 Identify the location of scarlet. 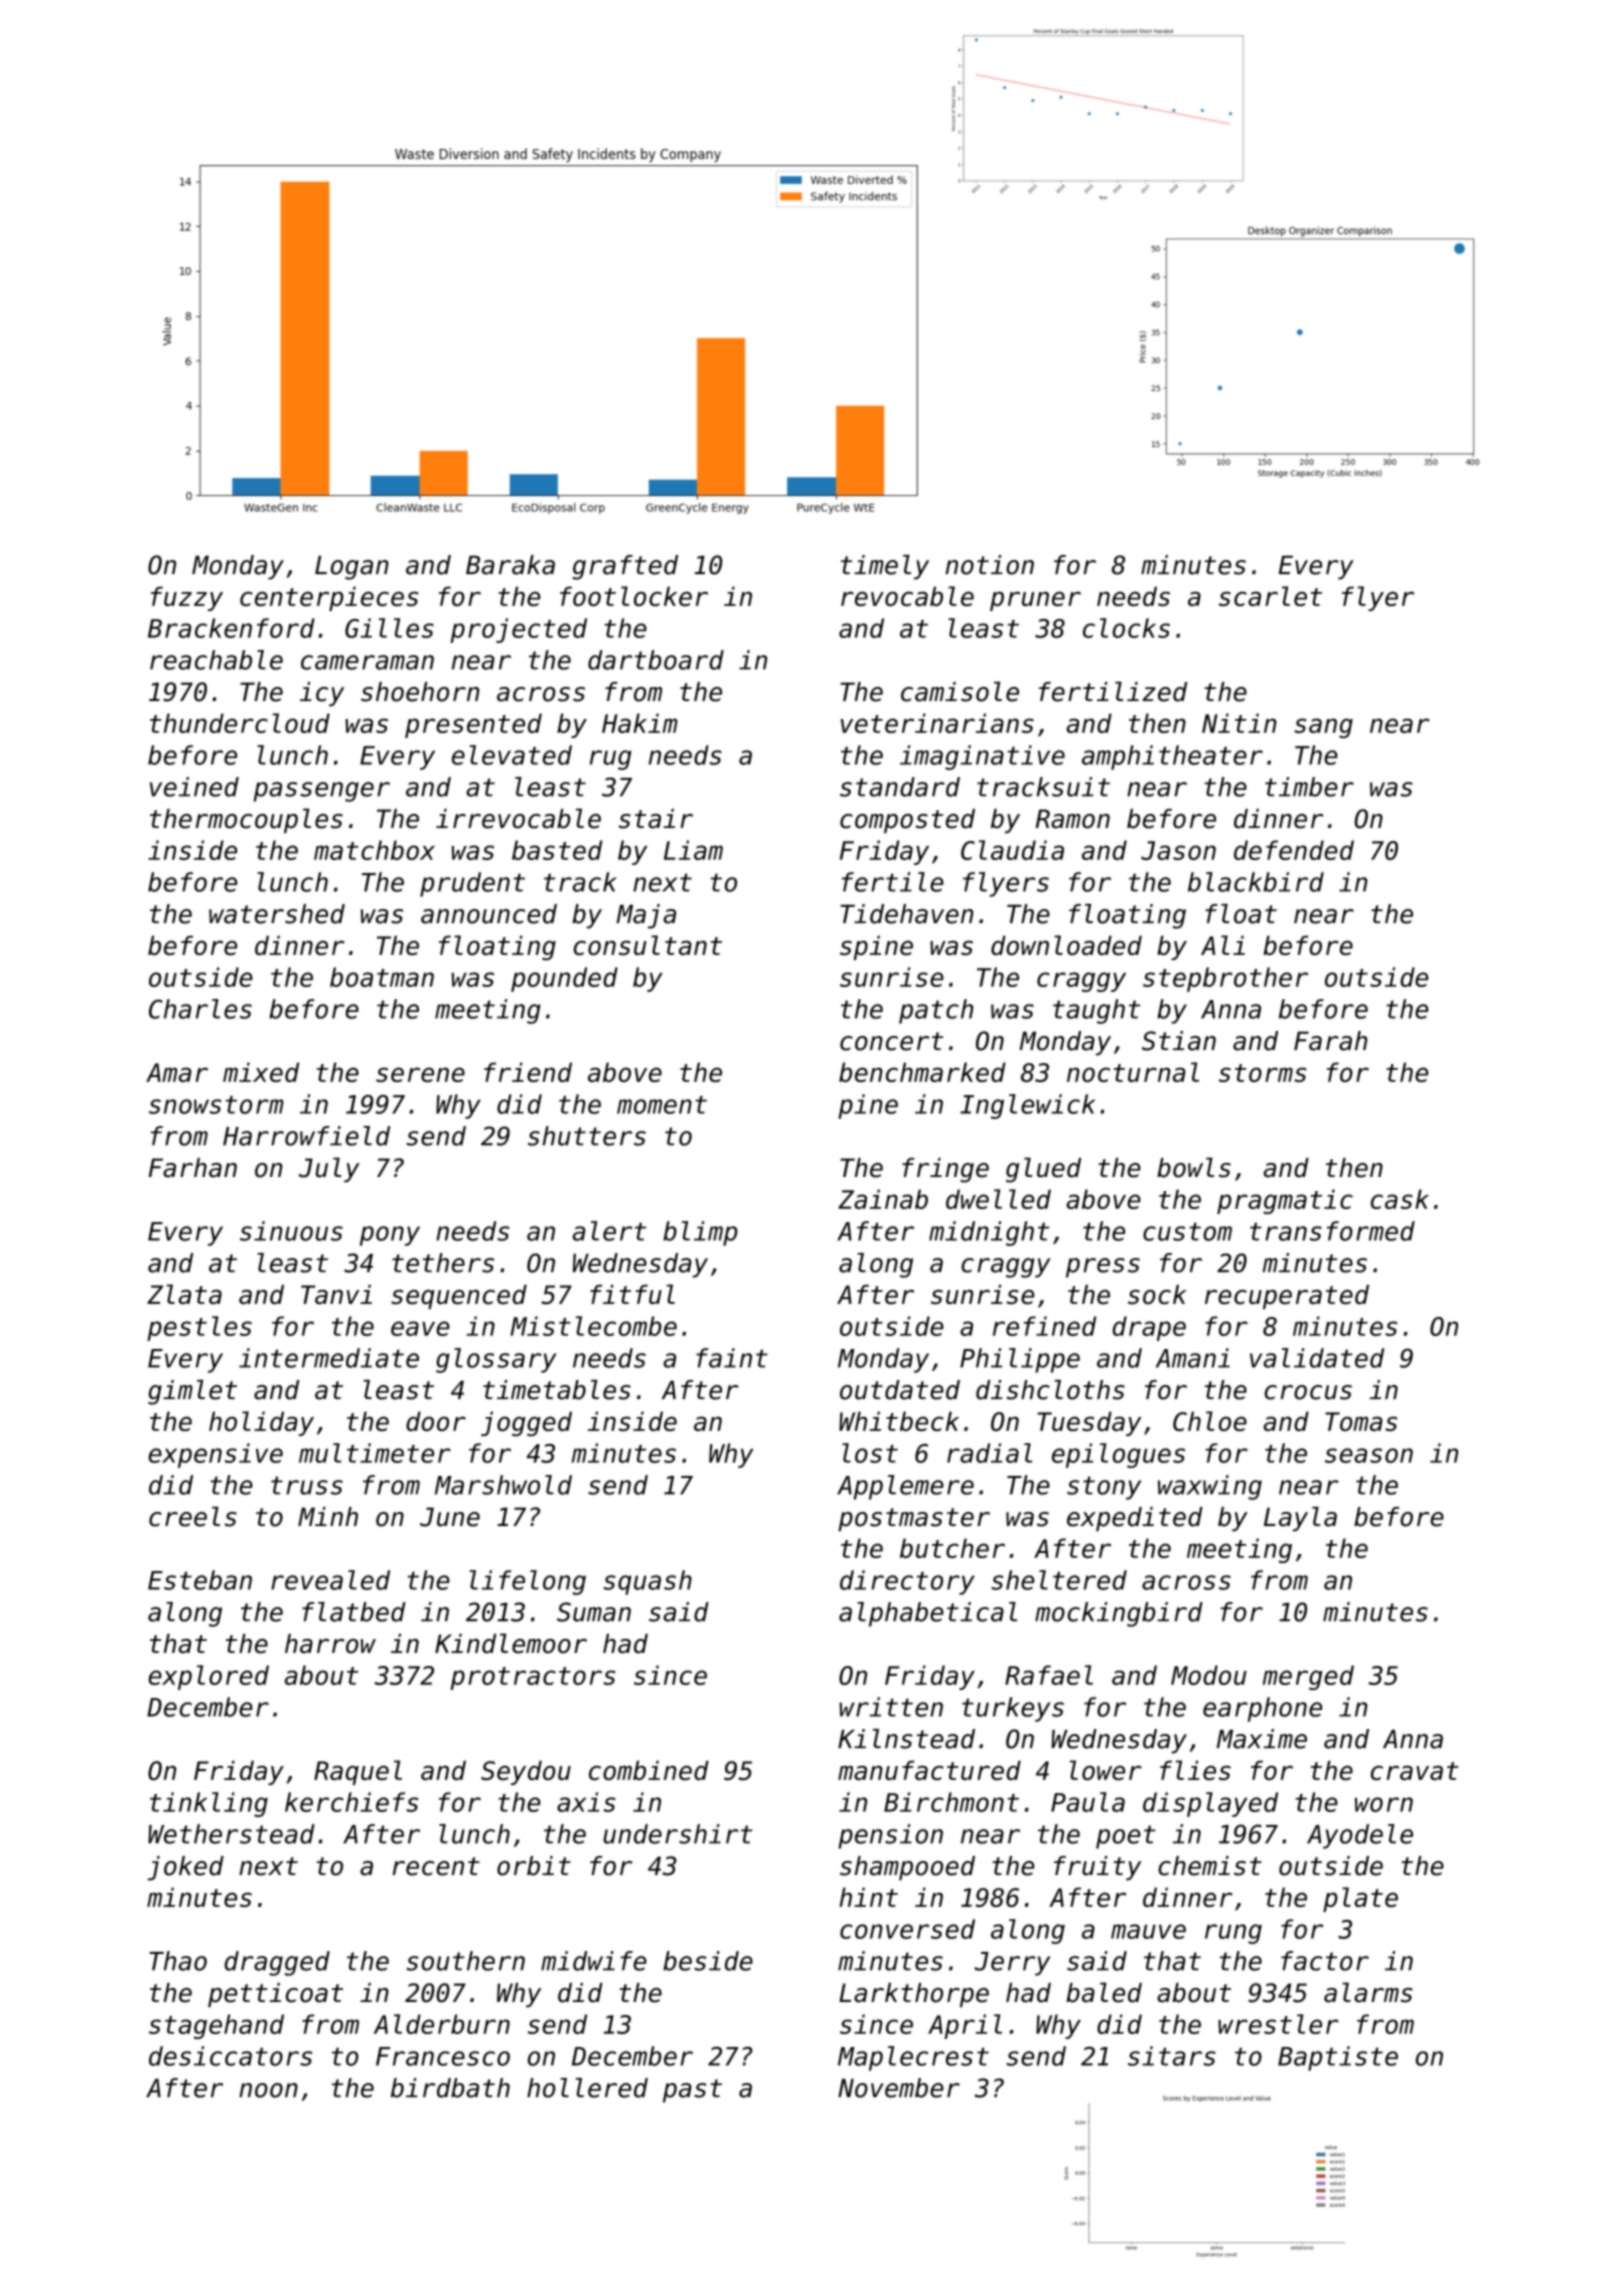
(1270, 596).
